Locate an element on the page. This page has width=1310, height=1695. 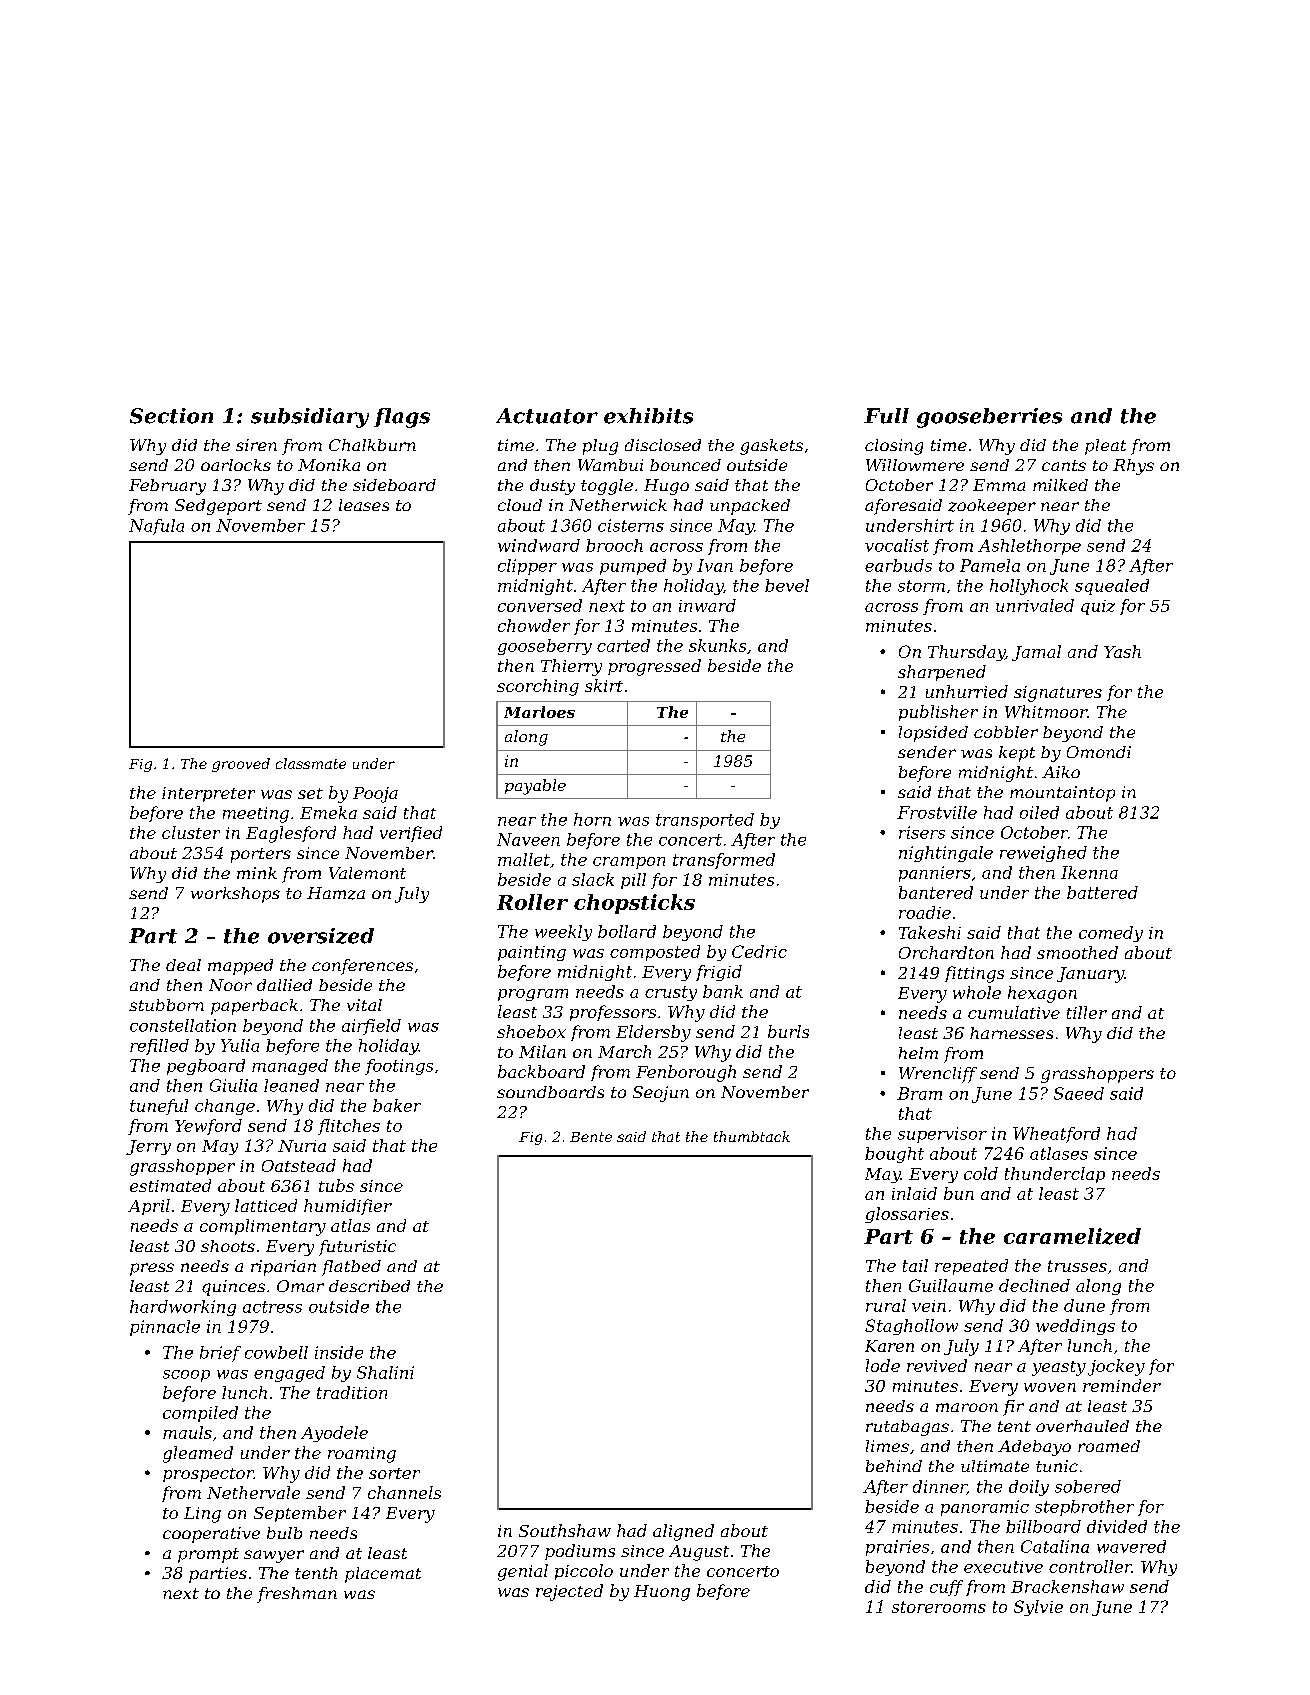
gleamed is located at coordinates (198, 1454).
